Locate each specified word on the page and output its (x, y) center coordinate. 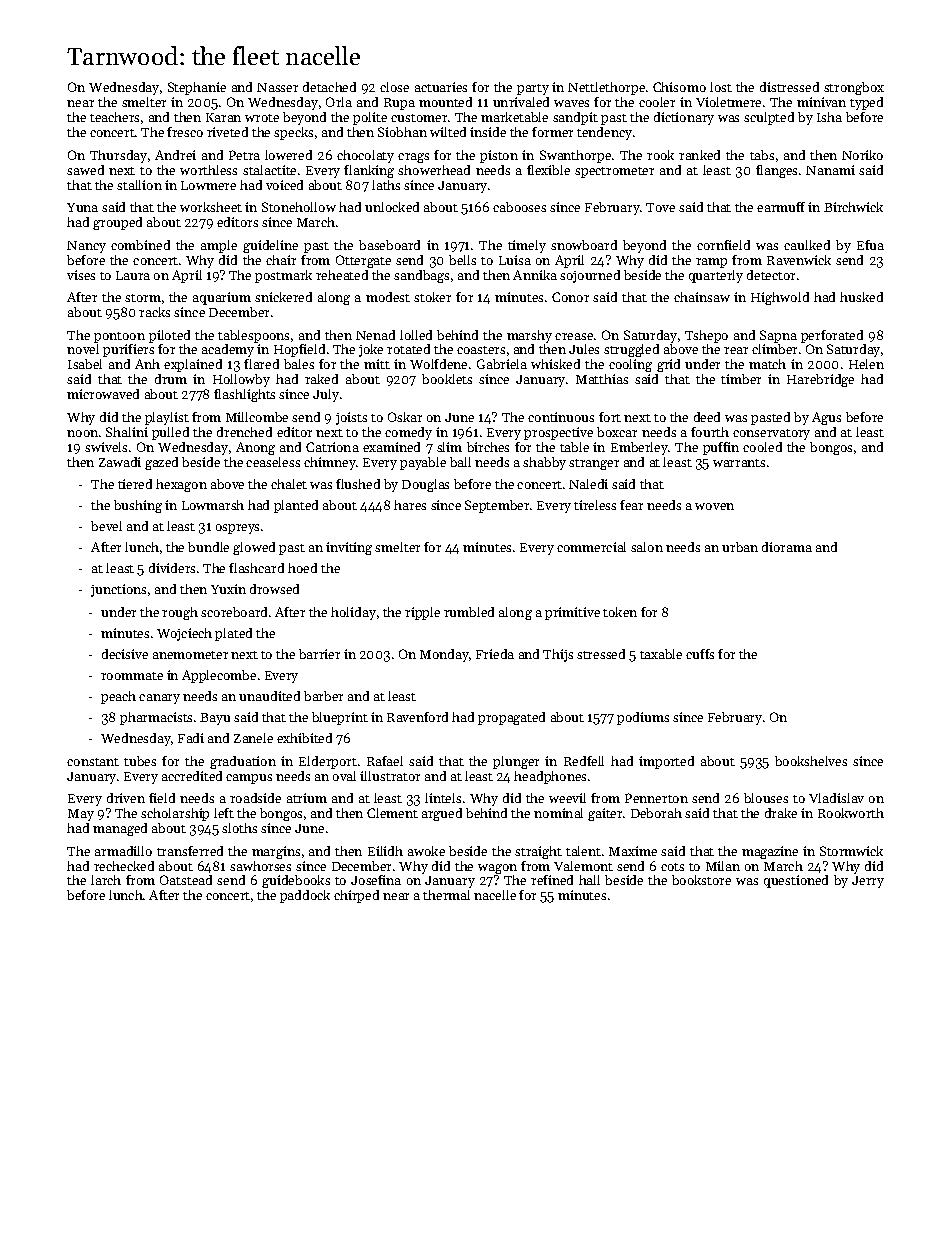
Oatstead (186, 880)
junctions (118, 590)
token (620, 612)
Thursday (118, 156)
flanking (369, 171)
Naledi (588, 484)
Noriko (862, 155)
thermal (446, 895)
